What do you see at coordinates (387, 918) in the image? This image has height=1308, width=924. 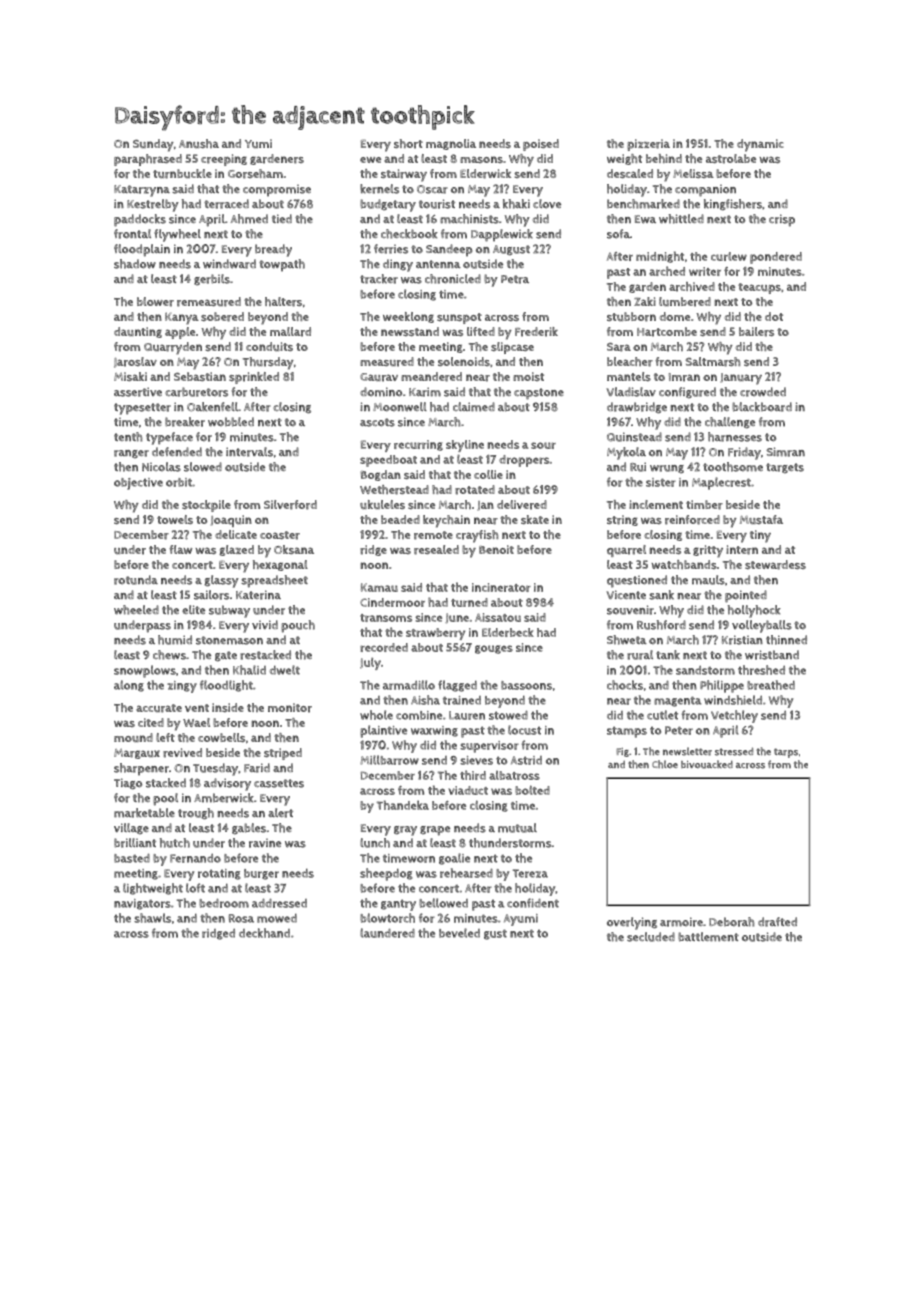 I see `blowtorch` at bounding box center [387, 918].
